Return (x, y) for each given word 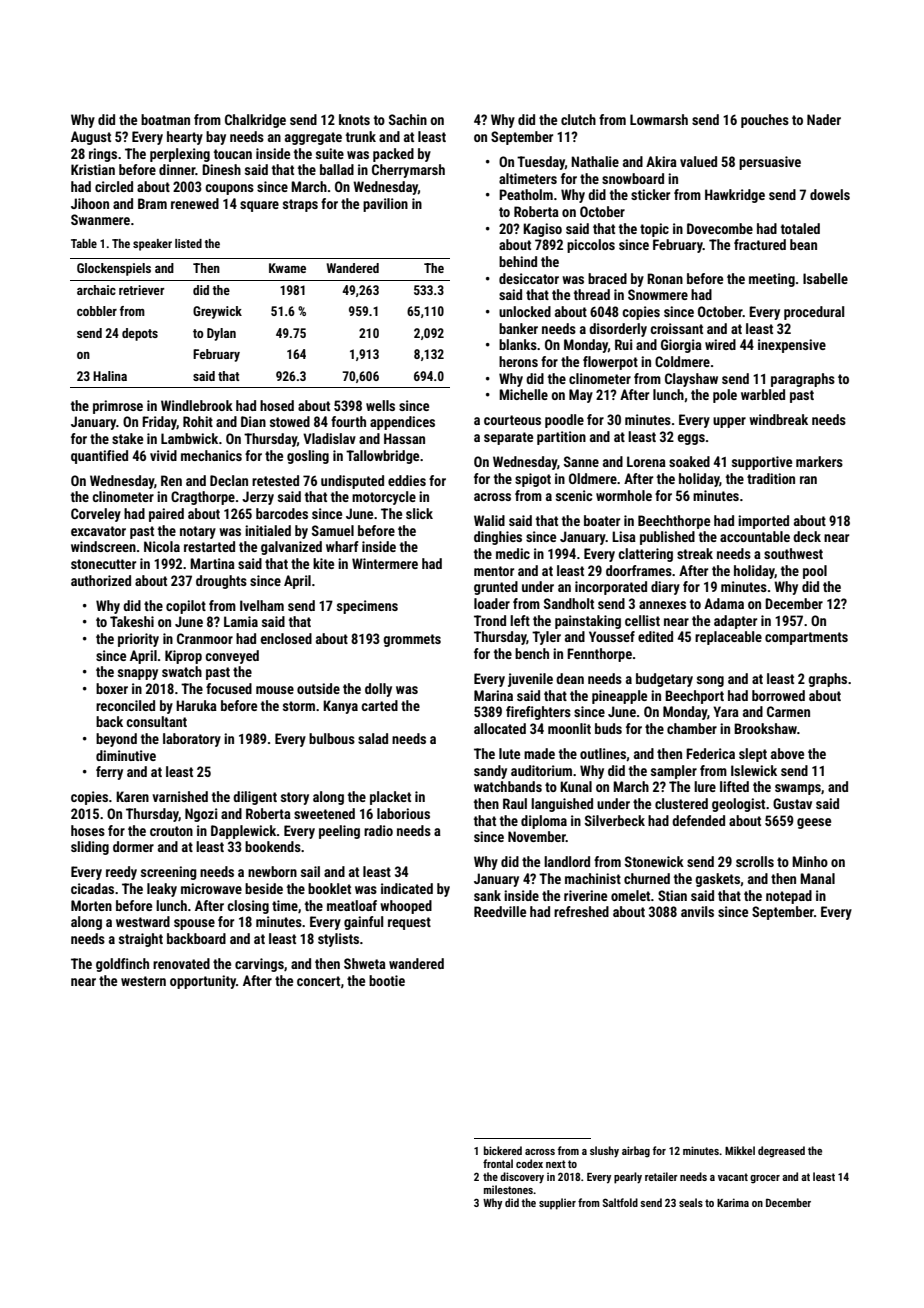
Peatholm (526, 194)
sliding (90, 848)
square (259, 206)
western (143, 981)
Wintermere (385, 563)
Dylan (221, 334)
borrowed (778, 695)
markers (819, 461)
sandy (490, 772)
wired (720, 344)
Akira (661, 161)
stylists (338, 940)
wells (380, 405)
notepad (789, 897)
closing (248, 907)
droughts (221, 582)
